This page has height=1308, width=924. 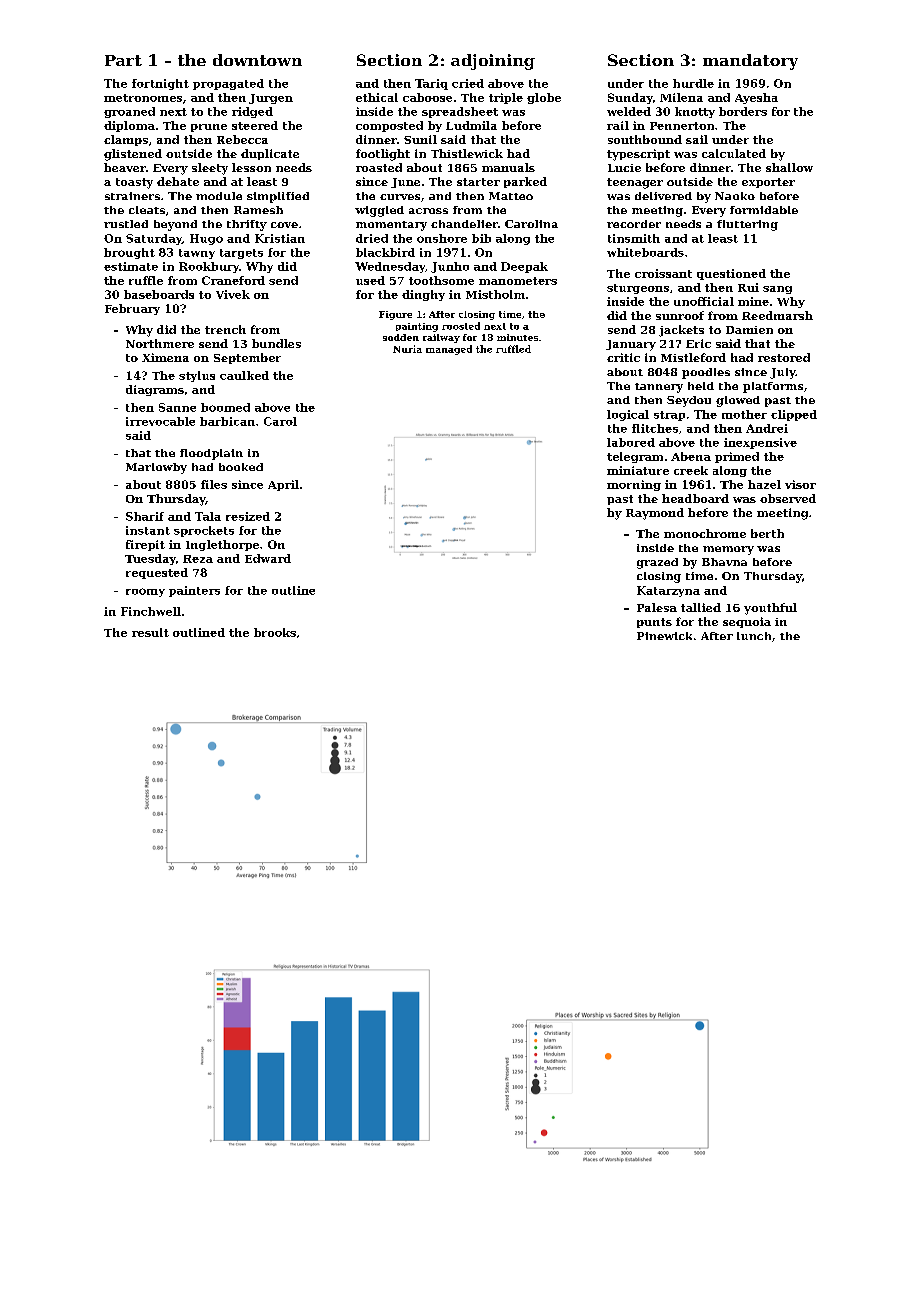 What do you see at coordinates (241, 467) in the page?
I see `booked` at bounding box center [241, 467].
